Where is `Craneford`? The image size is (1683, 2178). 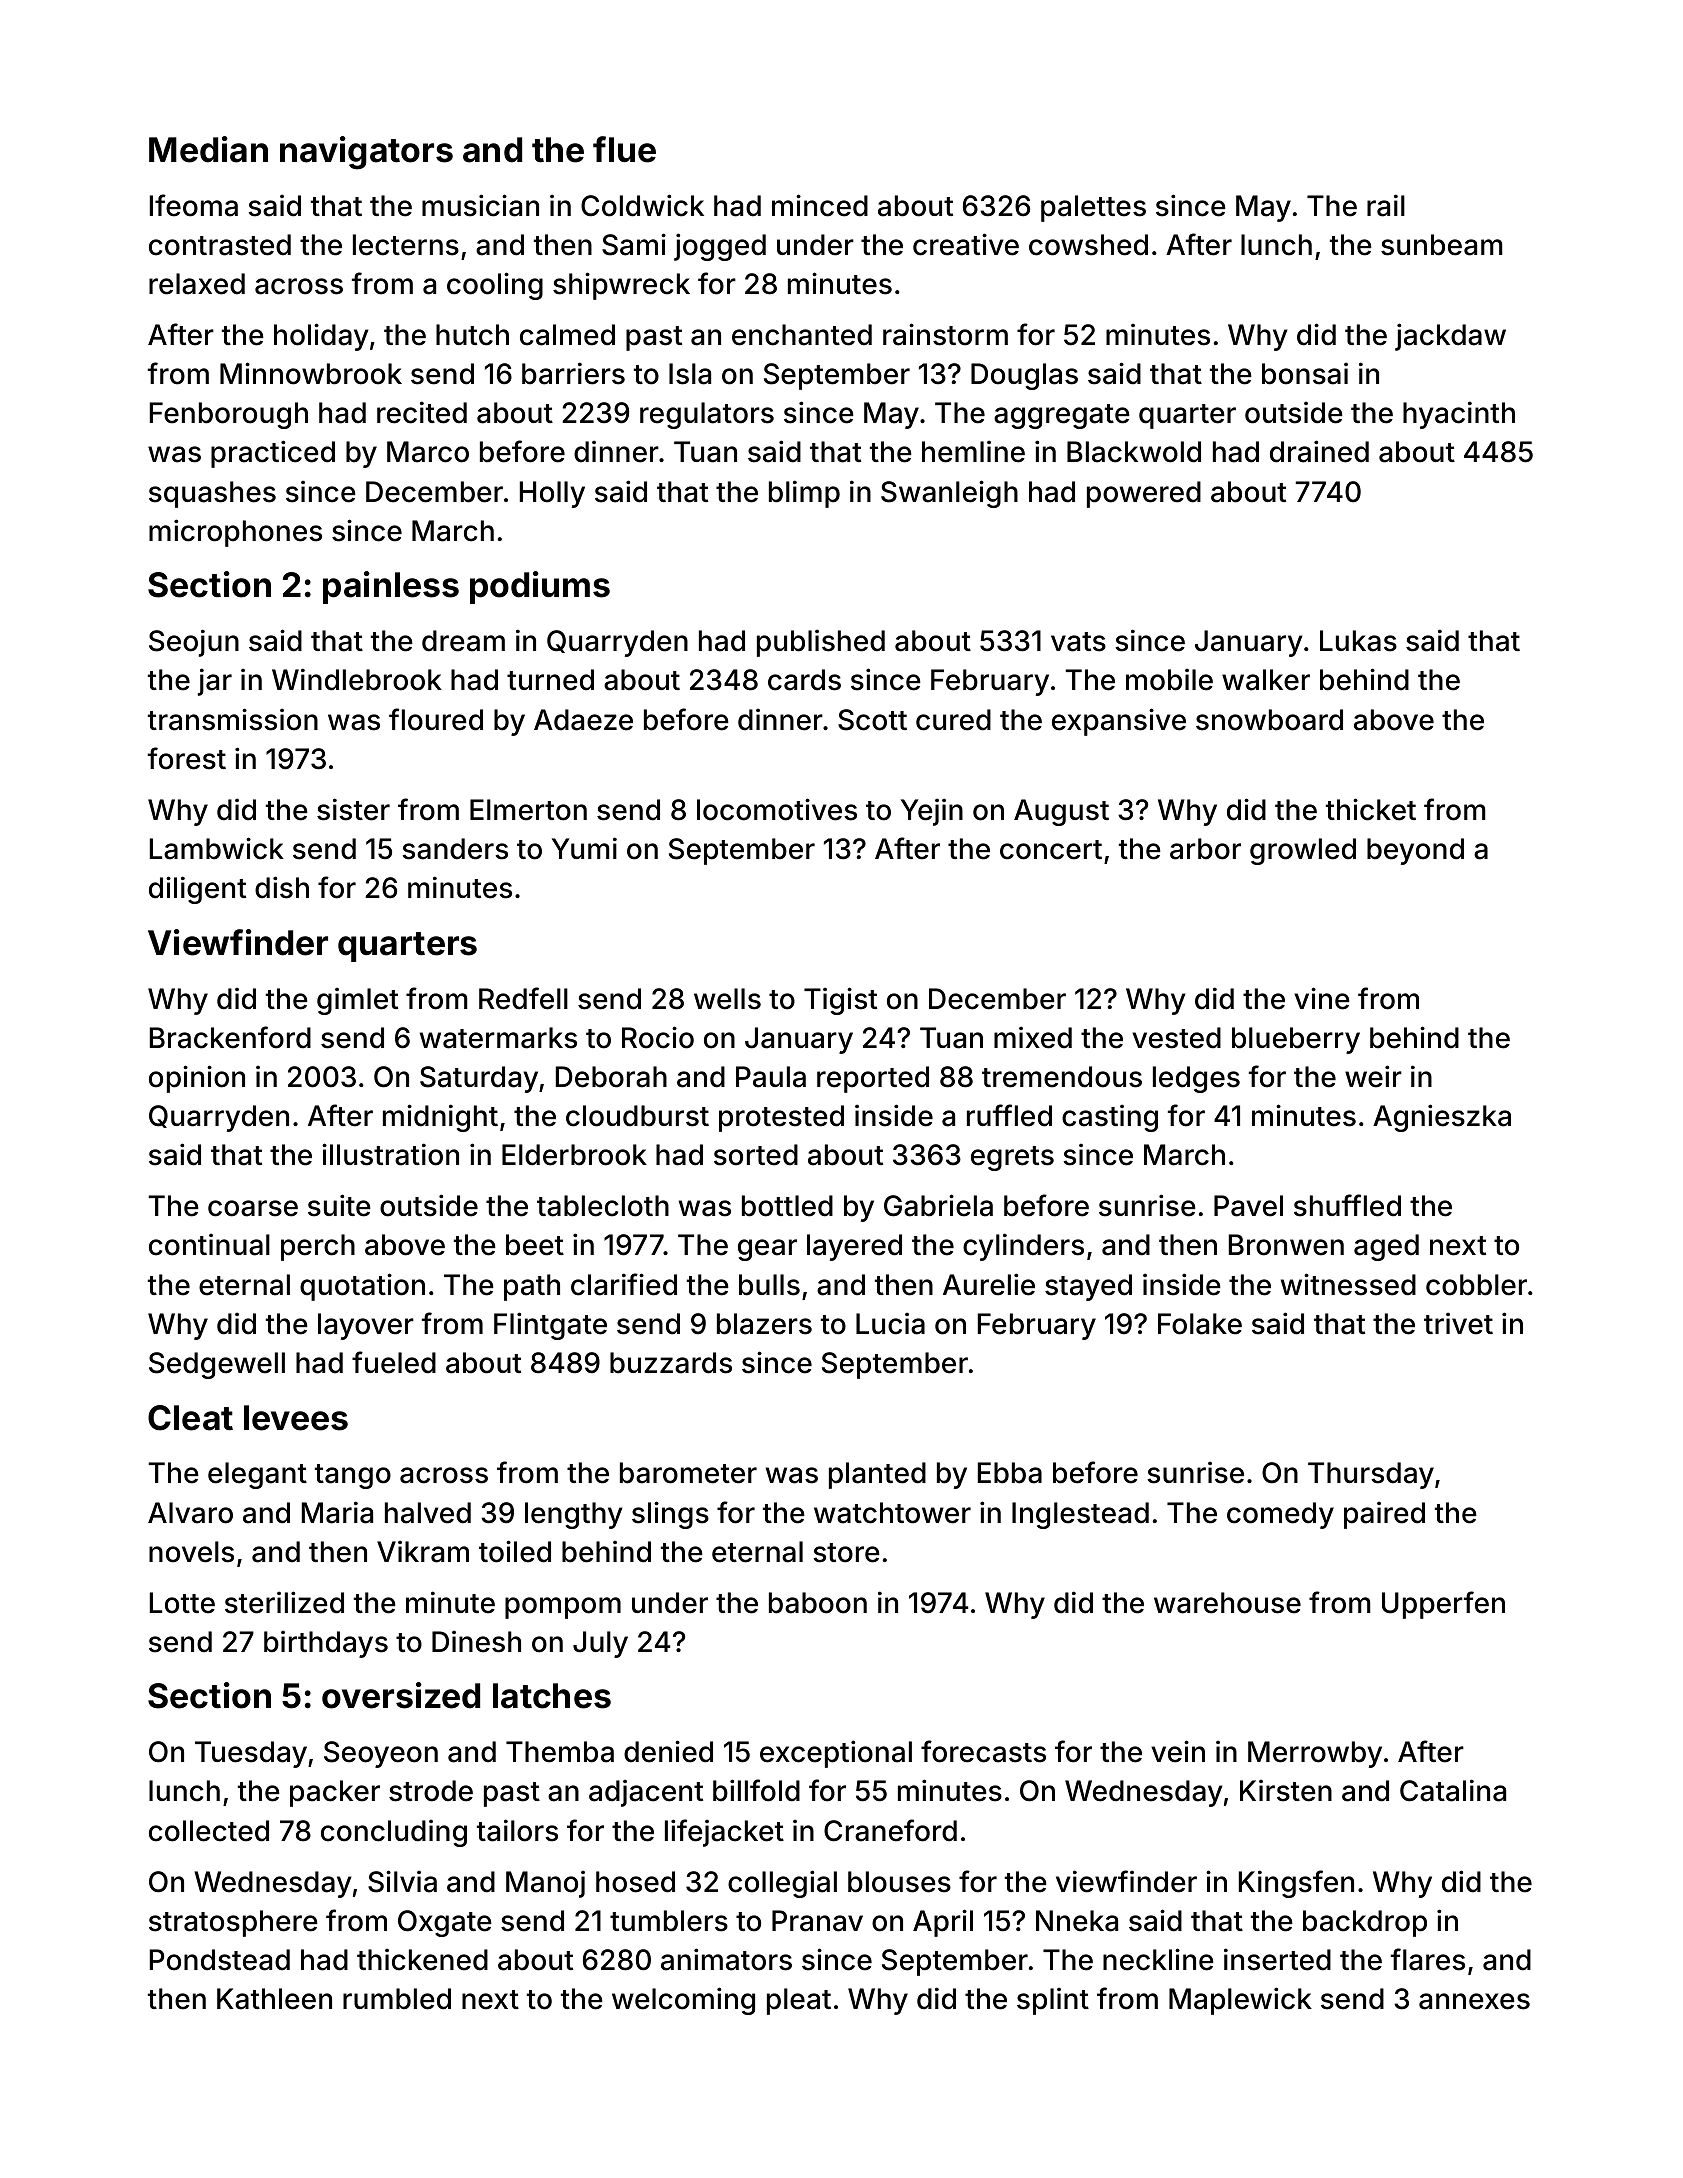 Craneford is located at coordinates (890, 1830).
